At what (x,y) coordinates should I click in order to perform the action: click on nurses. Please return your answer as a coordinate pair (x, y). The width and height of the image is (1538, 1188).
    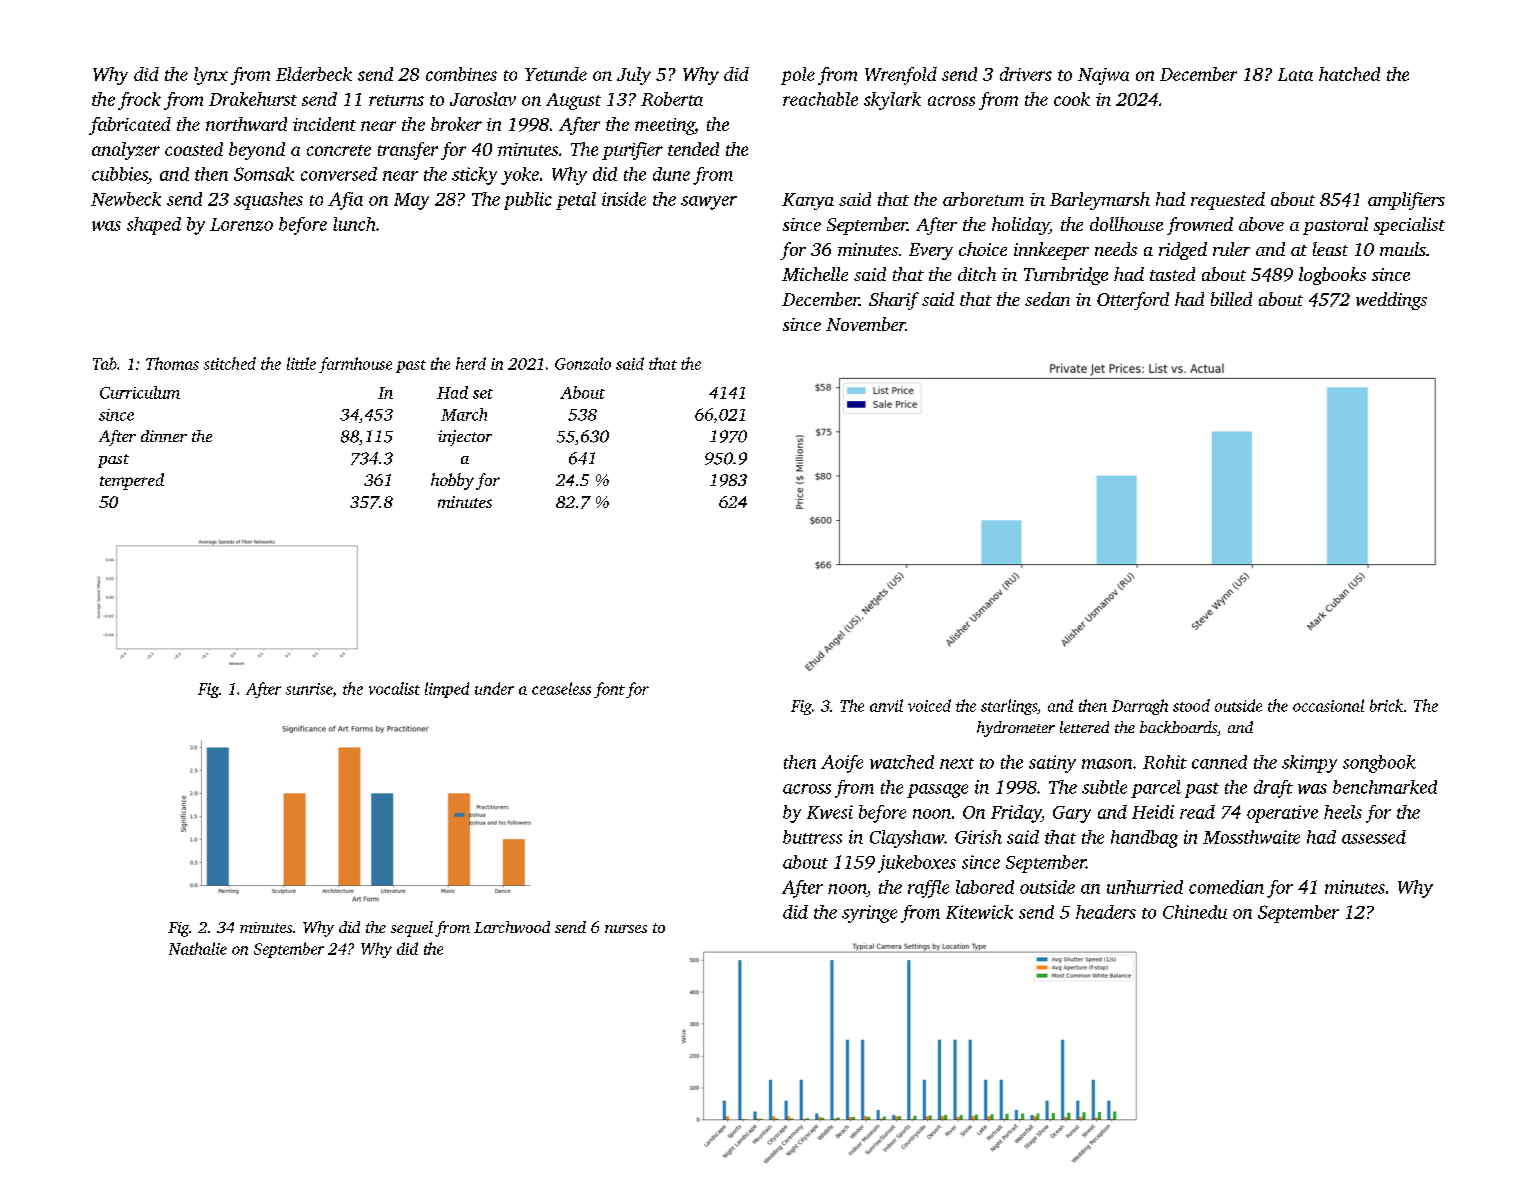
    Looking at the image, I should click on (626, 929).
